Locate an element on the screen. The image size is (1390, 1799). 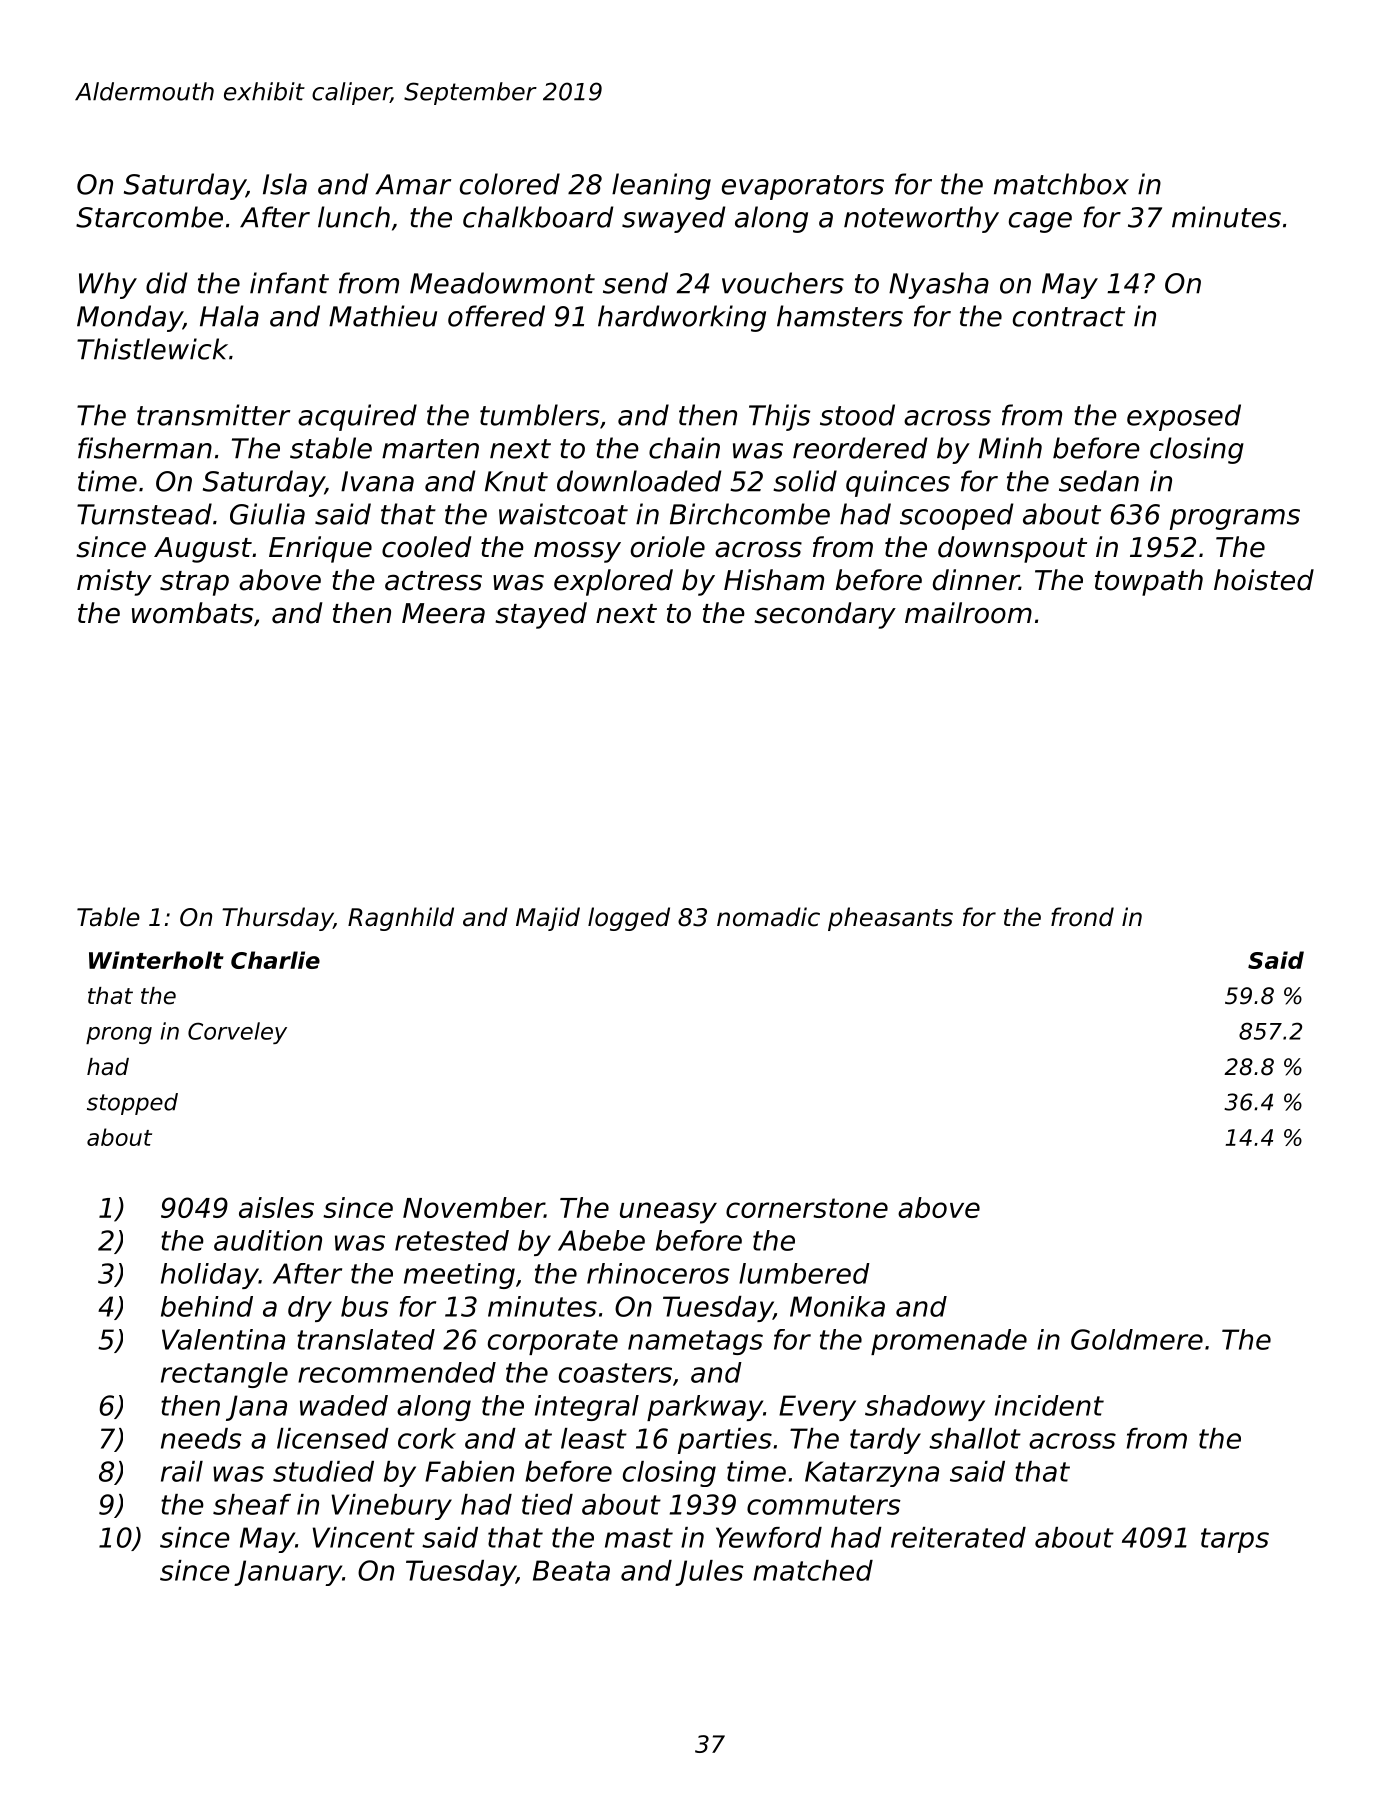
wombats is located at coordinates (192, 613).
